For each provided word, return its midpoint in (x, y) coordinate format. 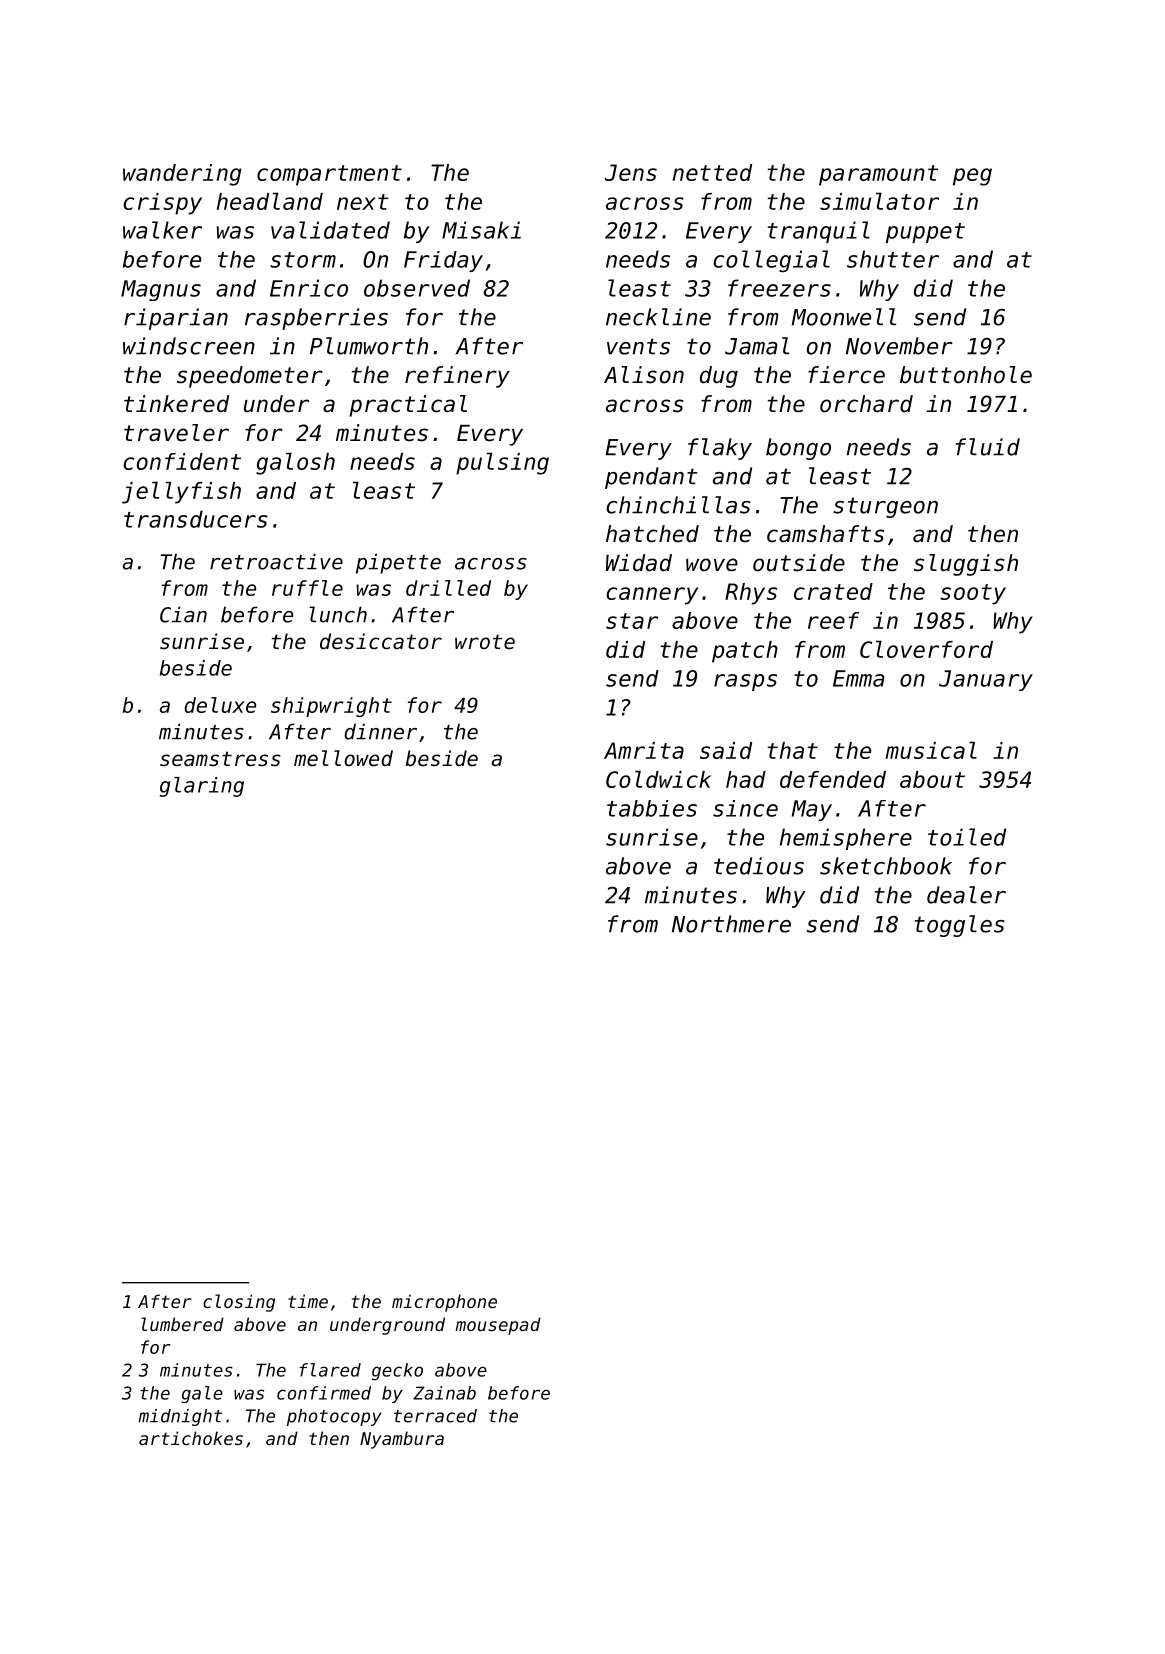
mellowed (343, 758)
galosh (295, 463)
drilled (448, 588)
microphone (444, 1303)
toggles (959, 926)
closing (239, 1303)
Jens (631, 172)
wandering (182, 175)
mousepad (498, 1326)
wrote (485, 642)
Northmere (731, 924)
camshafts (825, 534)
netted (712, 172)
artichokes (191, 1438)
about (932, 779)
